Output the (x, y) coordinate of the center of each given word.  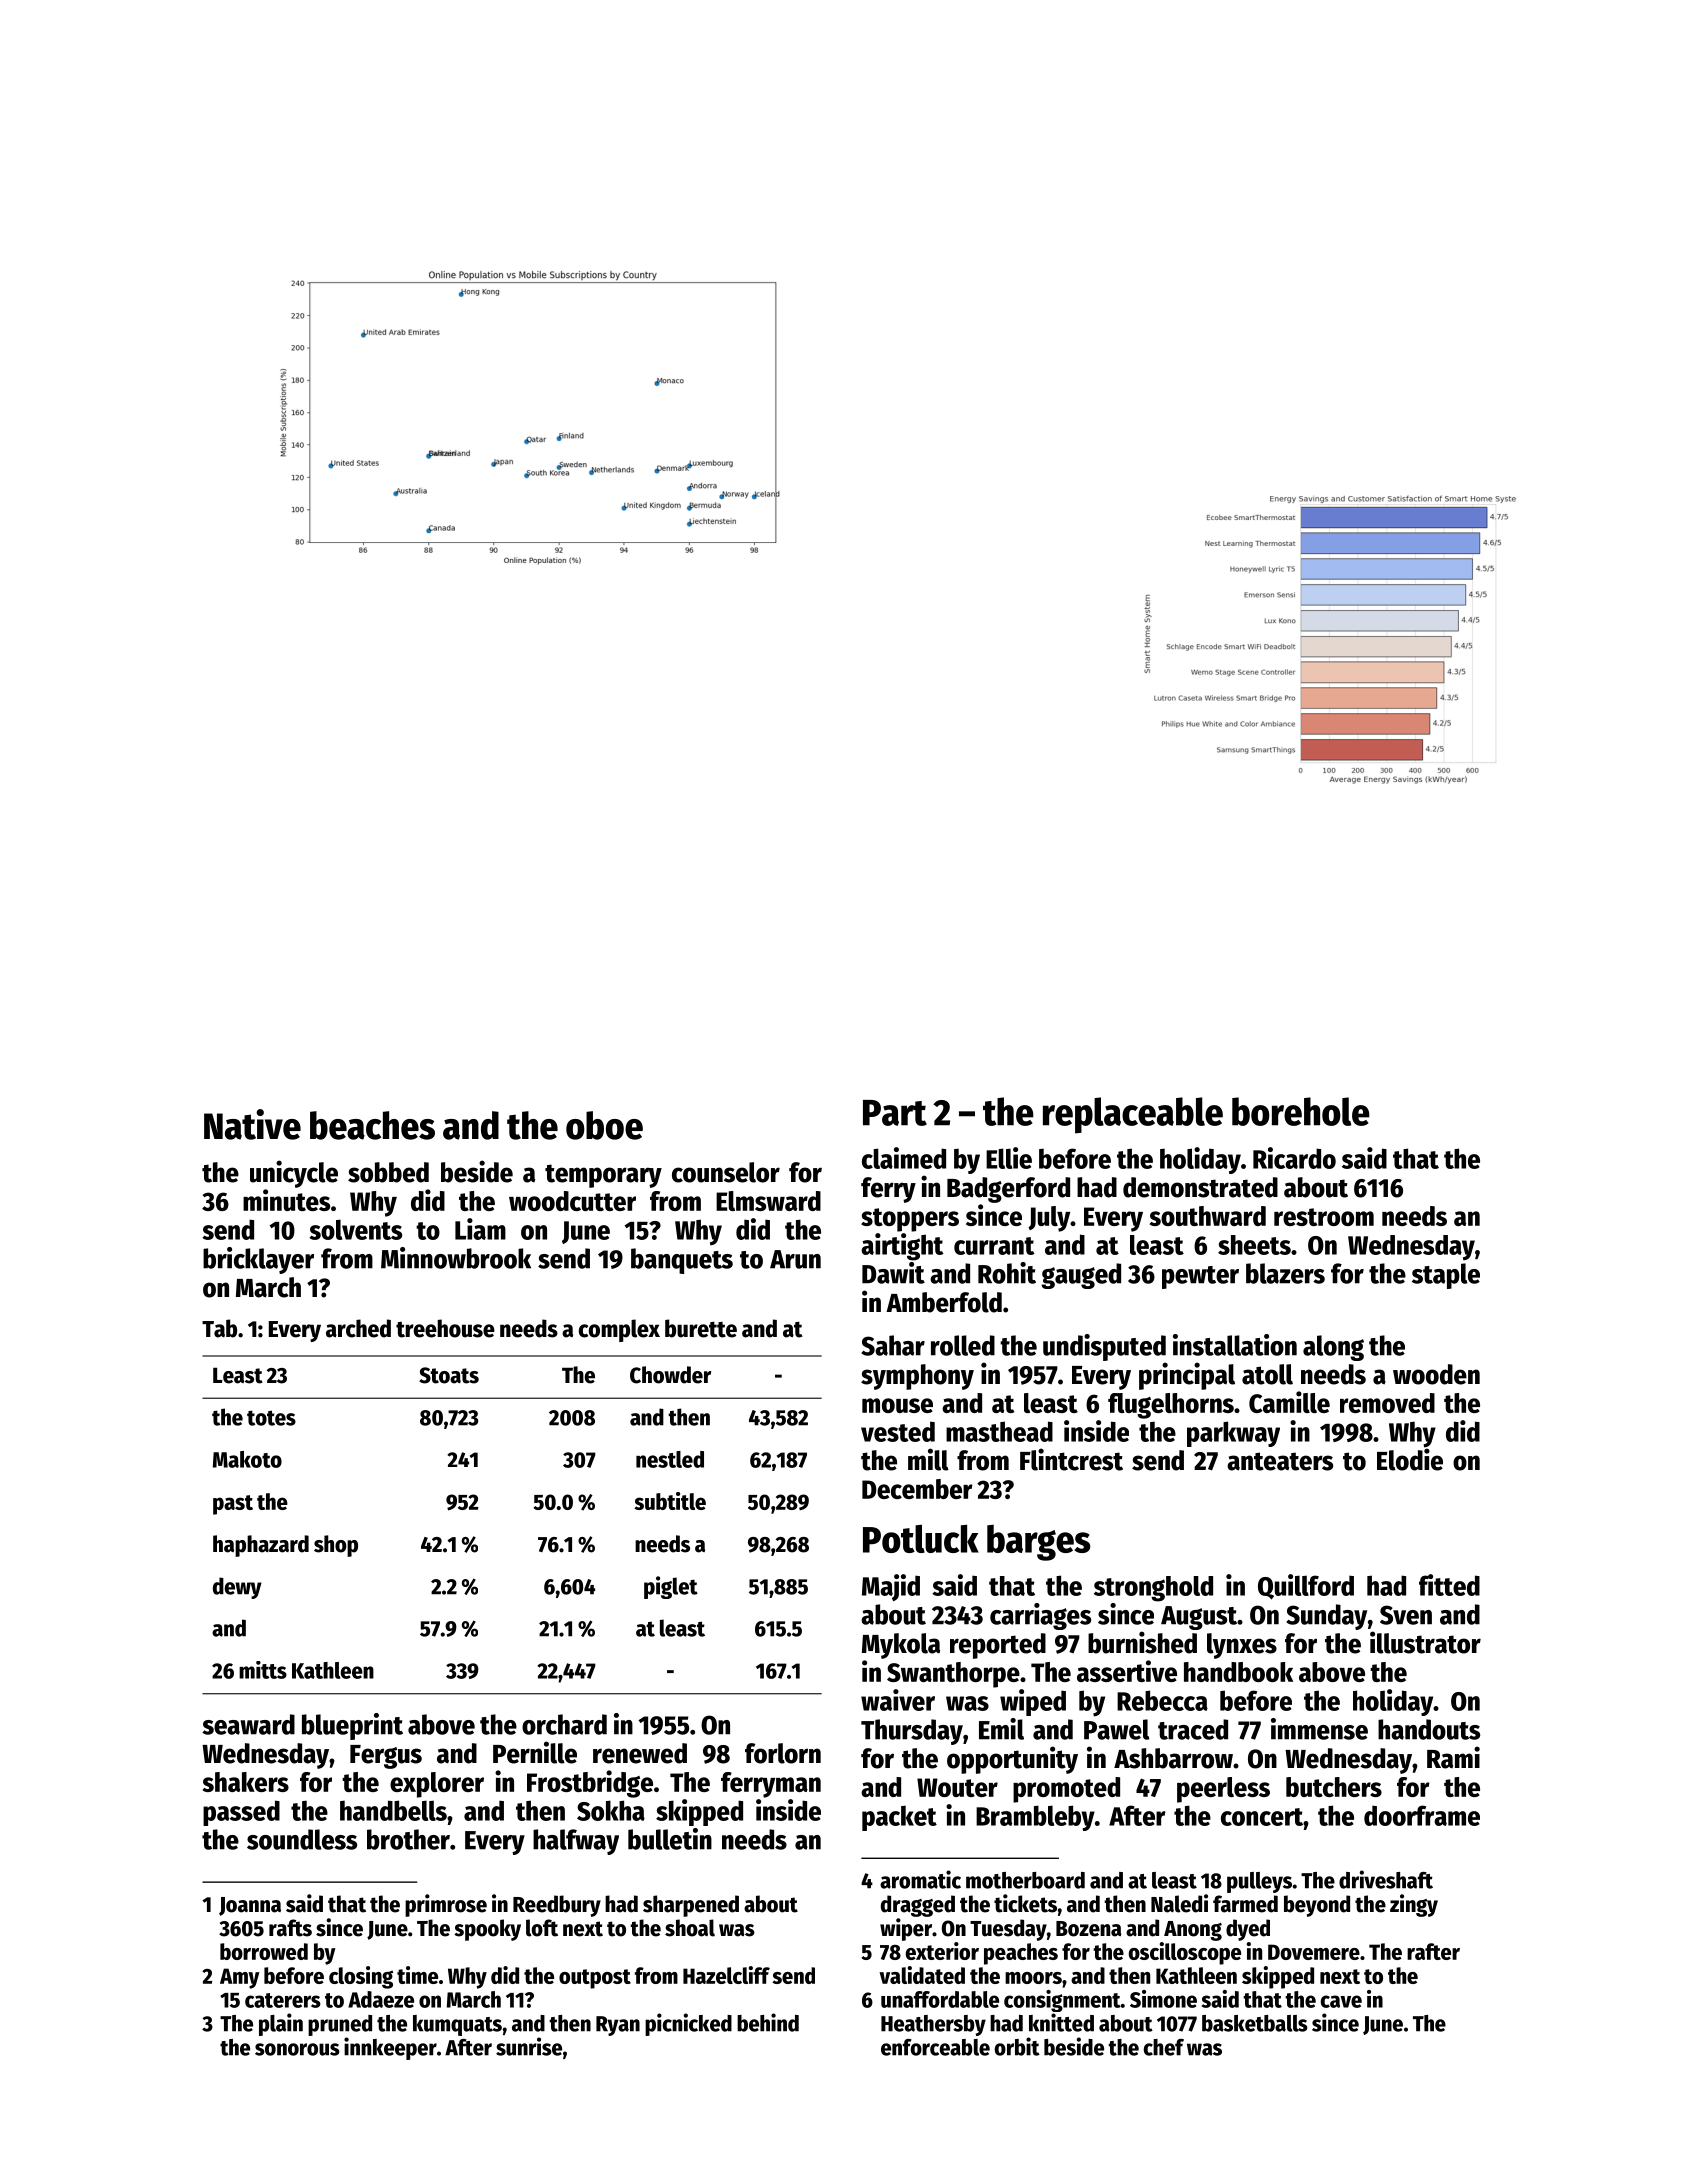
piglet (671, 1587)
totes (271, 1418)
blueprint (352, 1726)
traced (1193, 1729)
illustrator (1425, 1642)
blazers (1285, 1273)
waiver (898, 1700)
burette (701, 1328)
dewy (237, 1588)
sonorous (297, 2049)
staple (1446, 1276)
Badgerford (1008, 1190)
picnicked (688, 2024)
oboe (604, 1125)
